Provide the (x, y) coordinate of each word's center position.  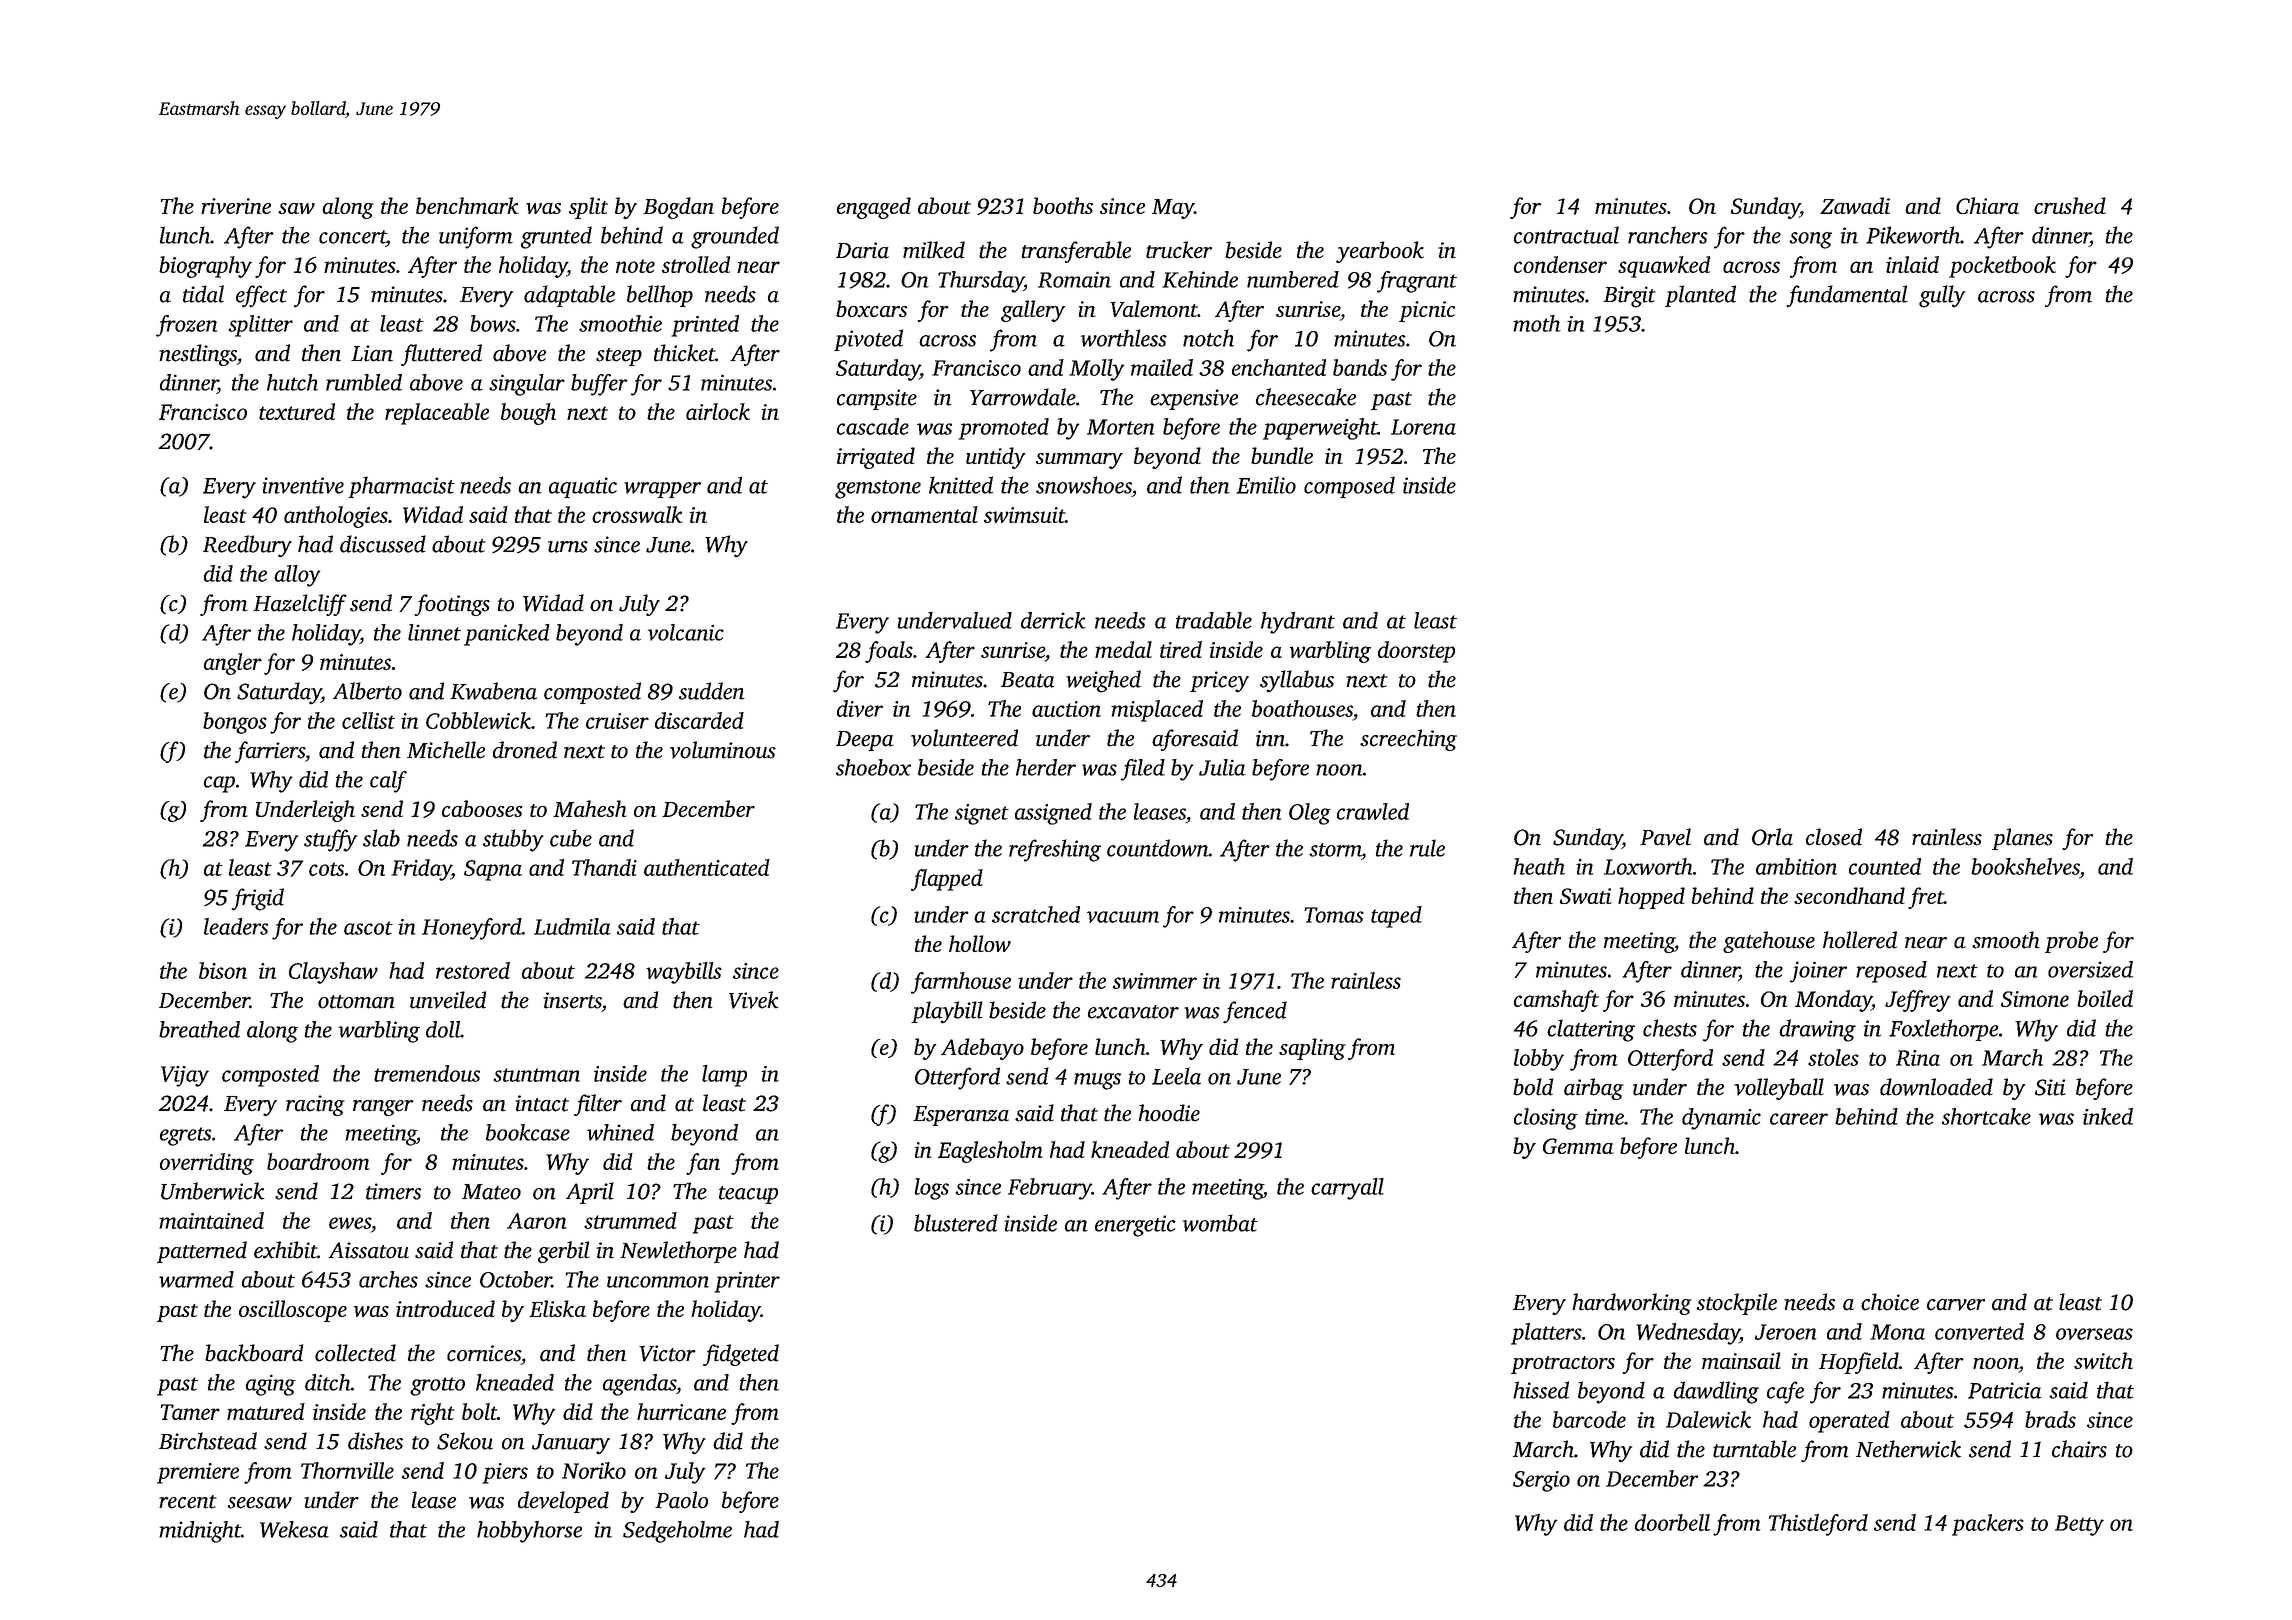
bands (1360, 367)
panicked (507, 635)
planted (1700, 296)
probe (2071, 942)
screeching (1408, 740)
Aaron (537, 1221)
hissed (1541, 1390)
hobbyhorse (529, 1532)
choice (1890, 1302)
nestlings (198, 355)
